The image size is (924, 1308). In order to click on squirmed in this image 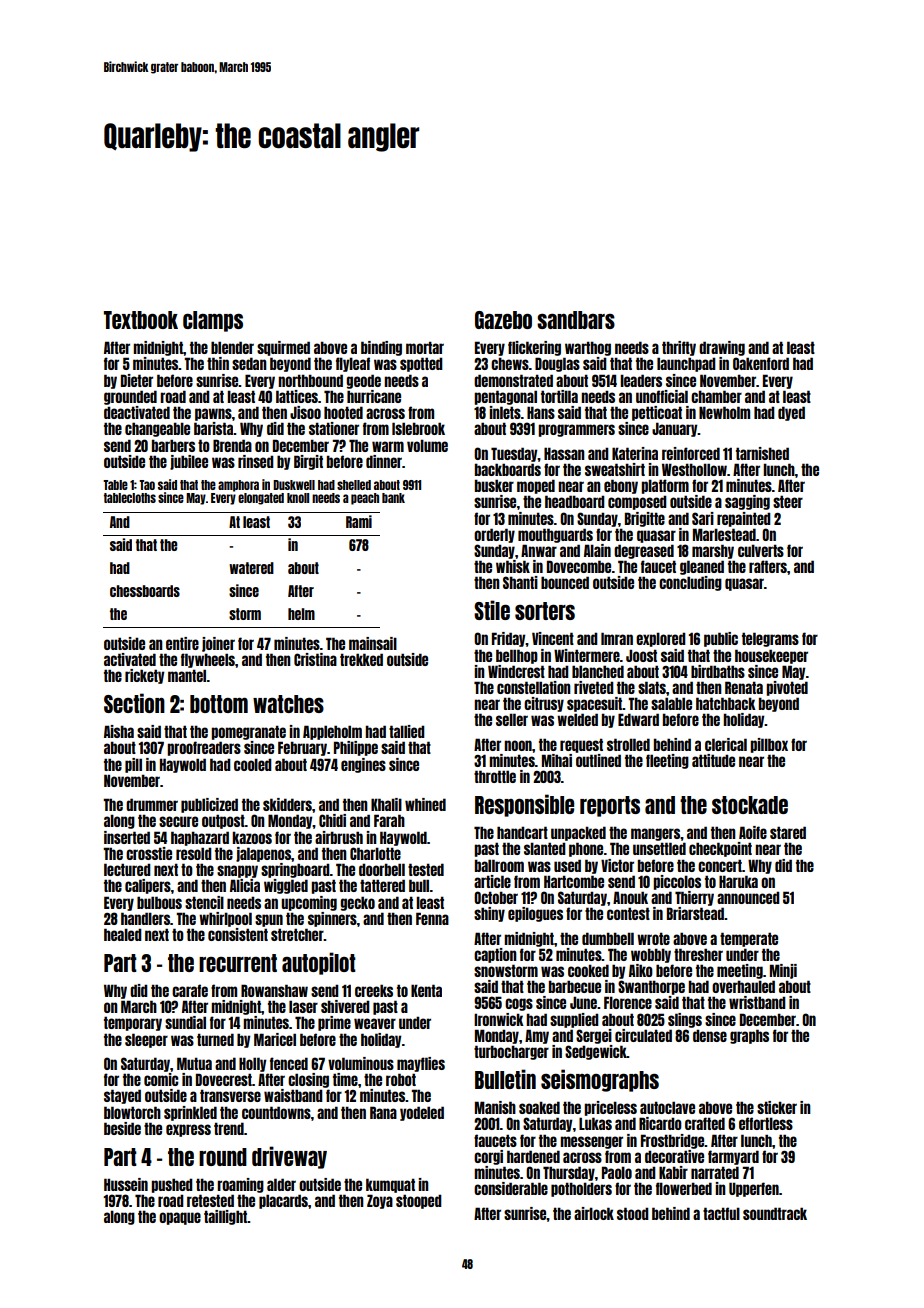, I will do `click(283, 348)`.
